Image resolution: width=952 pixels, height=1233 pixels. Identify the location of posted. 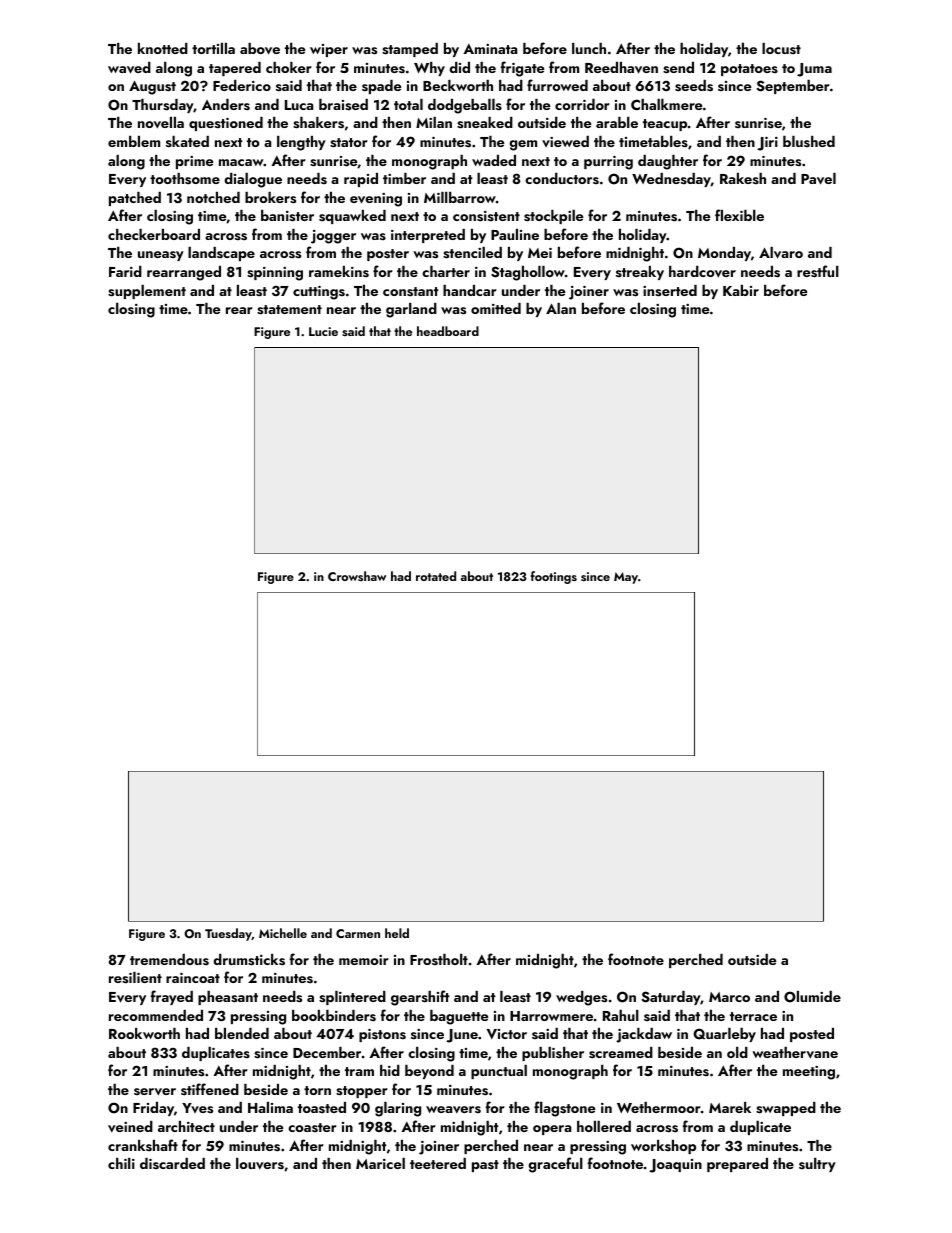
(812, 1035).
